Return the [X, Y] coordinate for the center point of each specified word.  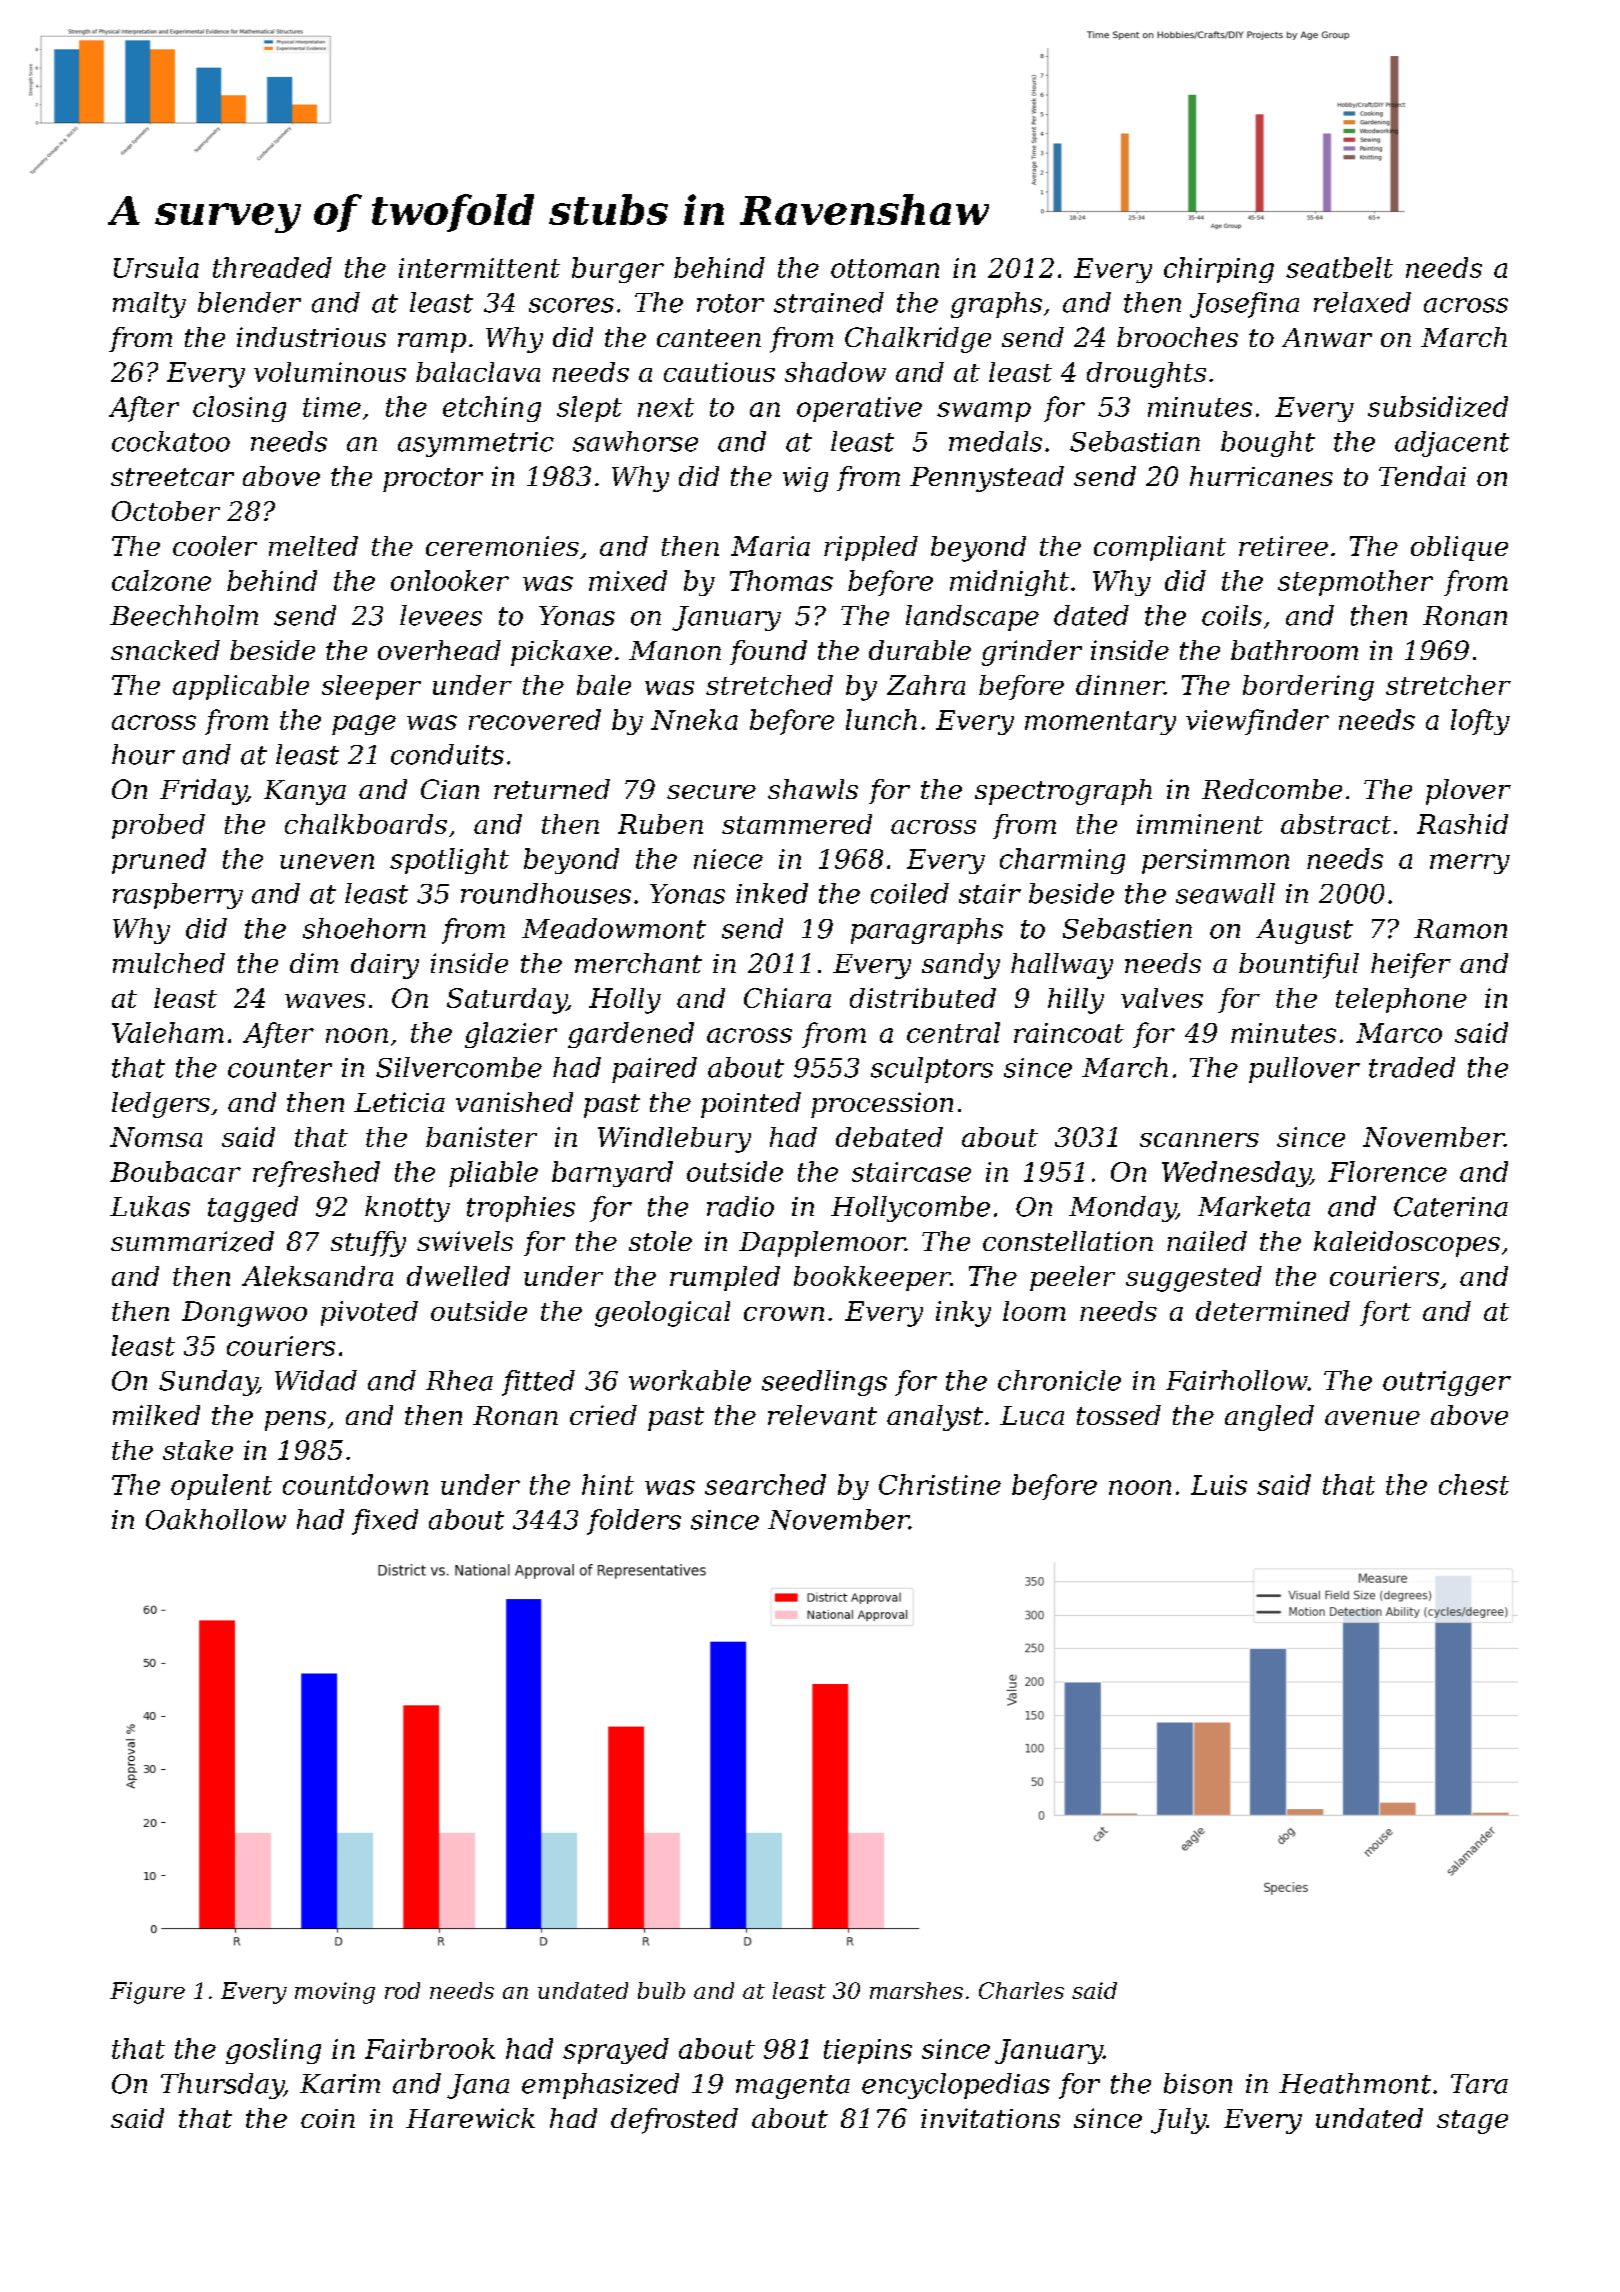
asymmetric [476, 444]
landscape [972, 618]
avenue [1372, 1418]
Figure [147, 1993]
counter [280, 1068]
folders [634, 1522]
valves [1162, 998]
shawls [813, 789]
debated [889, 1137]
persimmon [1215, 861]
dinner [1120, 685]
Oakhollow [216, 1519]
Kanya [305, 792]
